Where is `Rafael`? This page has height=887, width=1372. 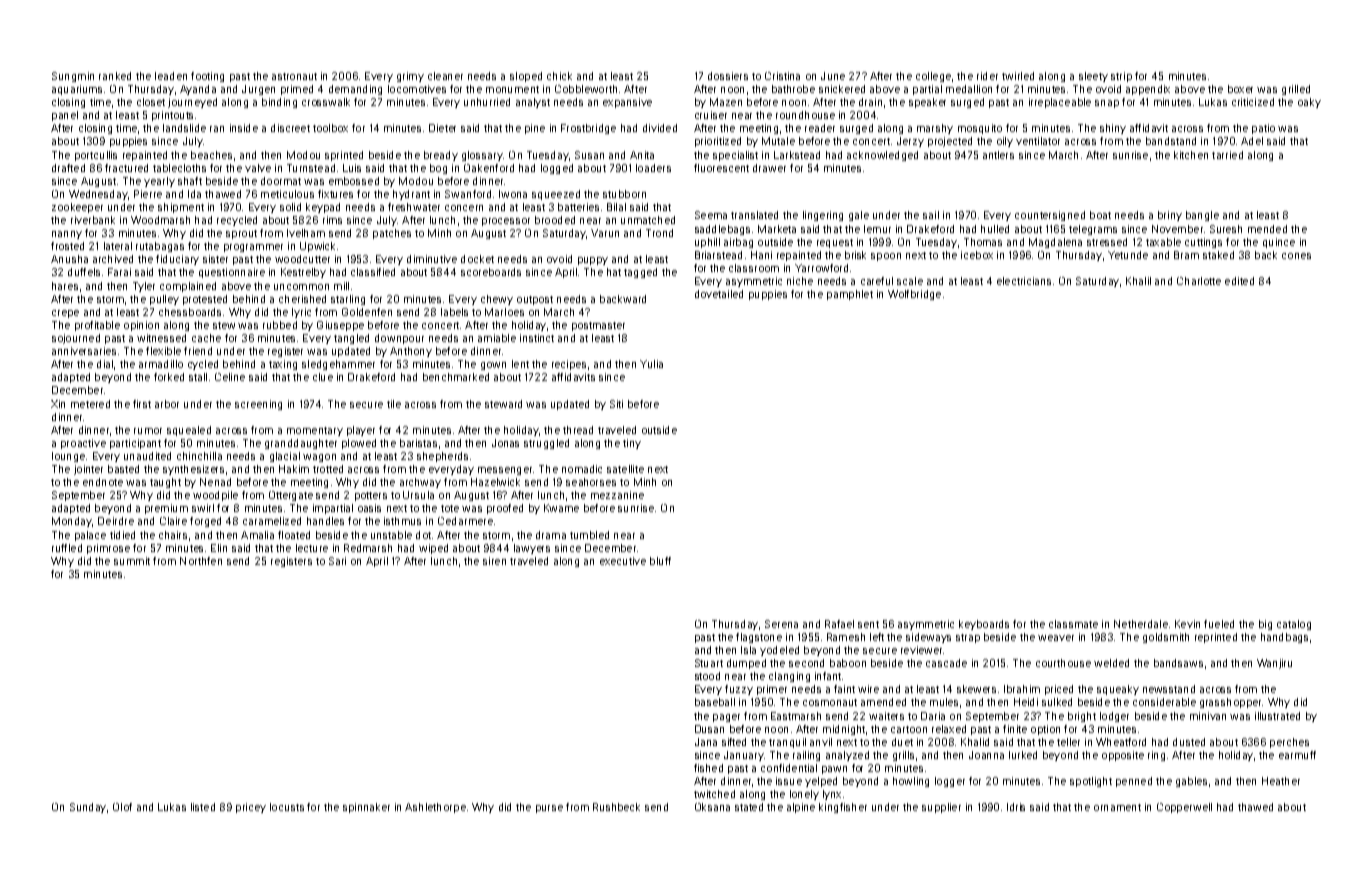
Rafael is located at coordinates (839, 624).
